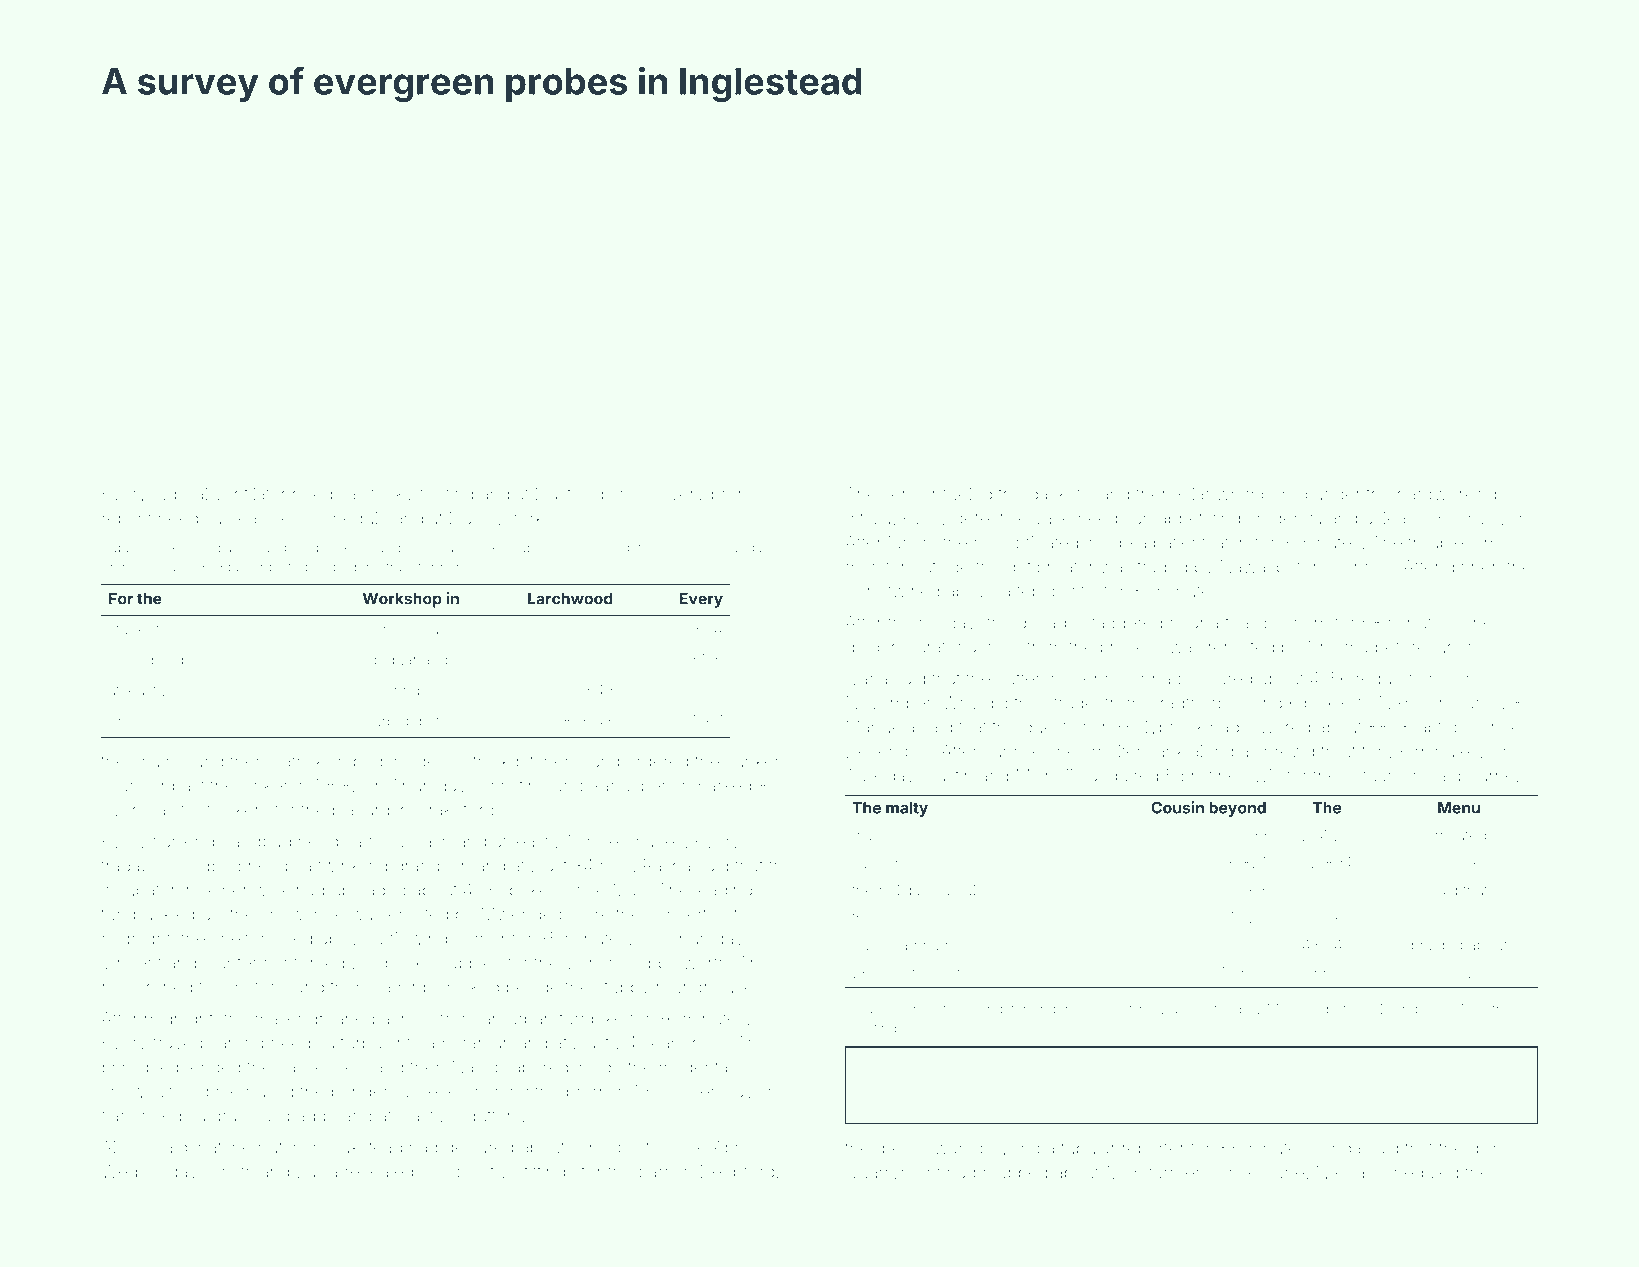  What do you see at coordinates (1216, 1008) in the screenshot?
I see `shuffled` at bounding box center [1216, 1008].
